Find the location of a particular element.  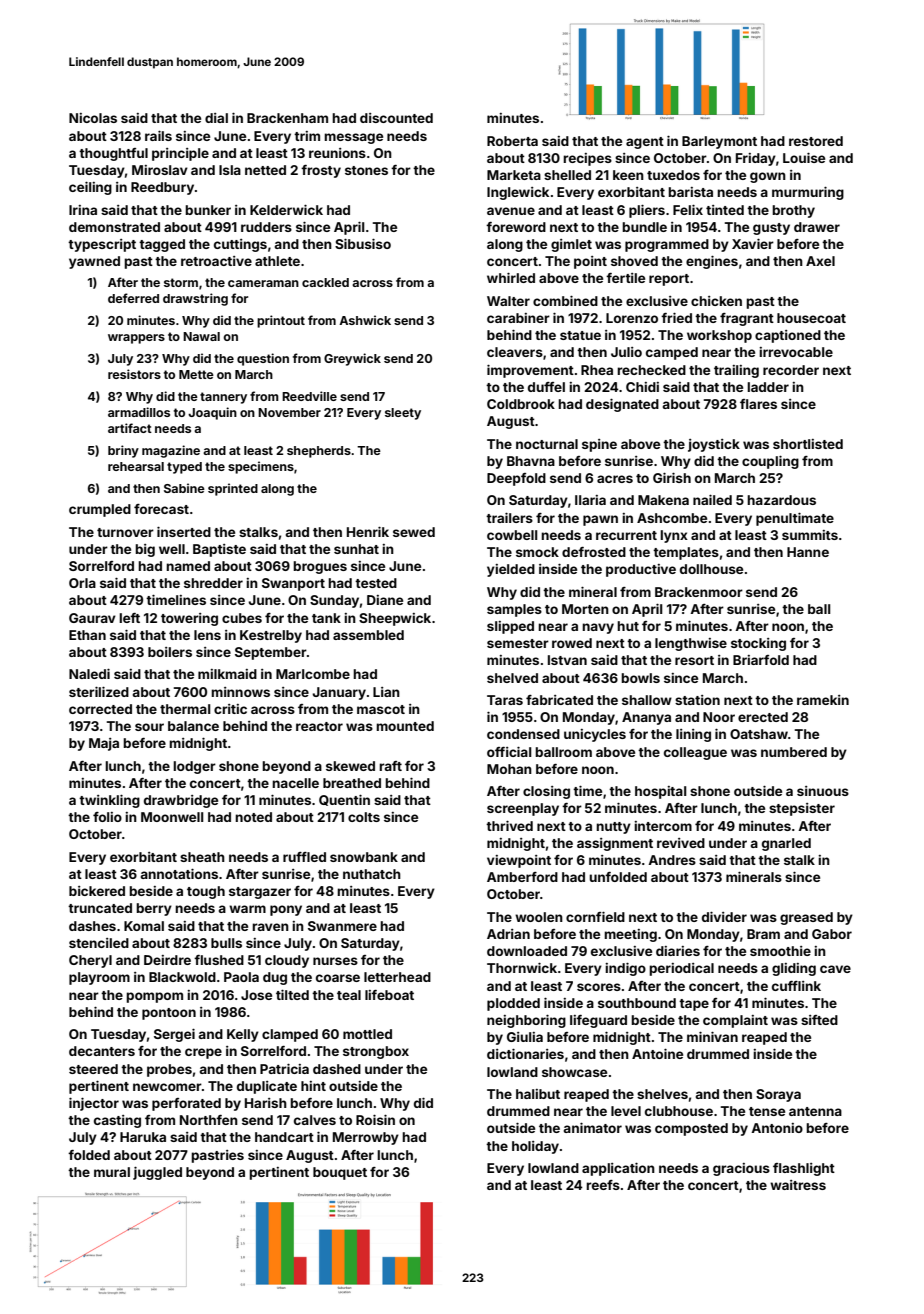

recipes is located at coordinates (587, 159).
